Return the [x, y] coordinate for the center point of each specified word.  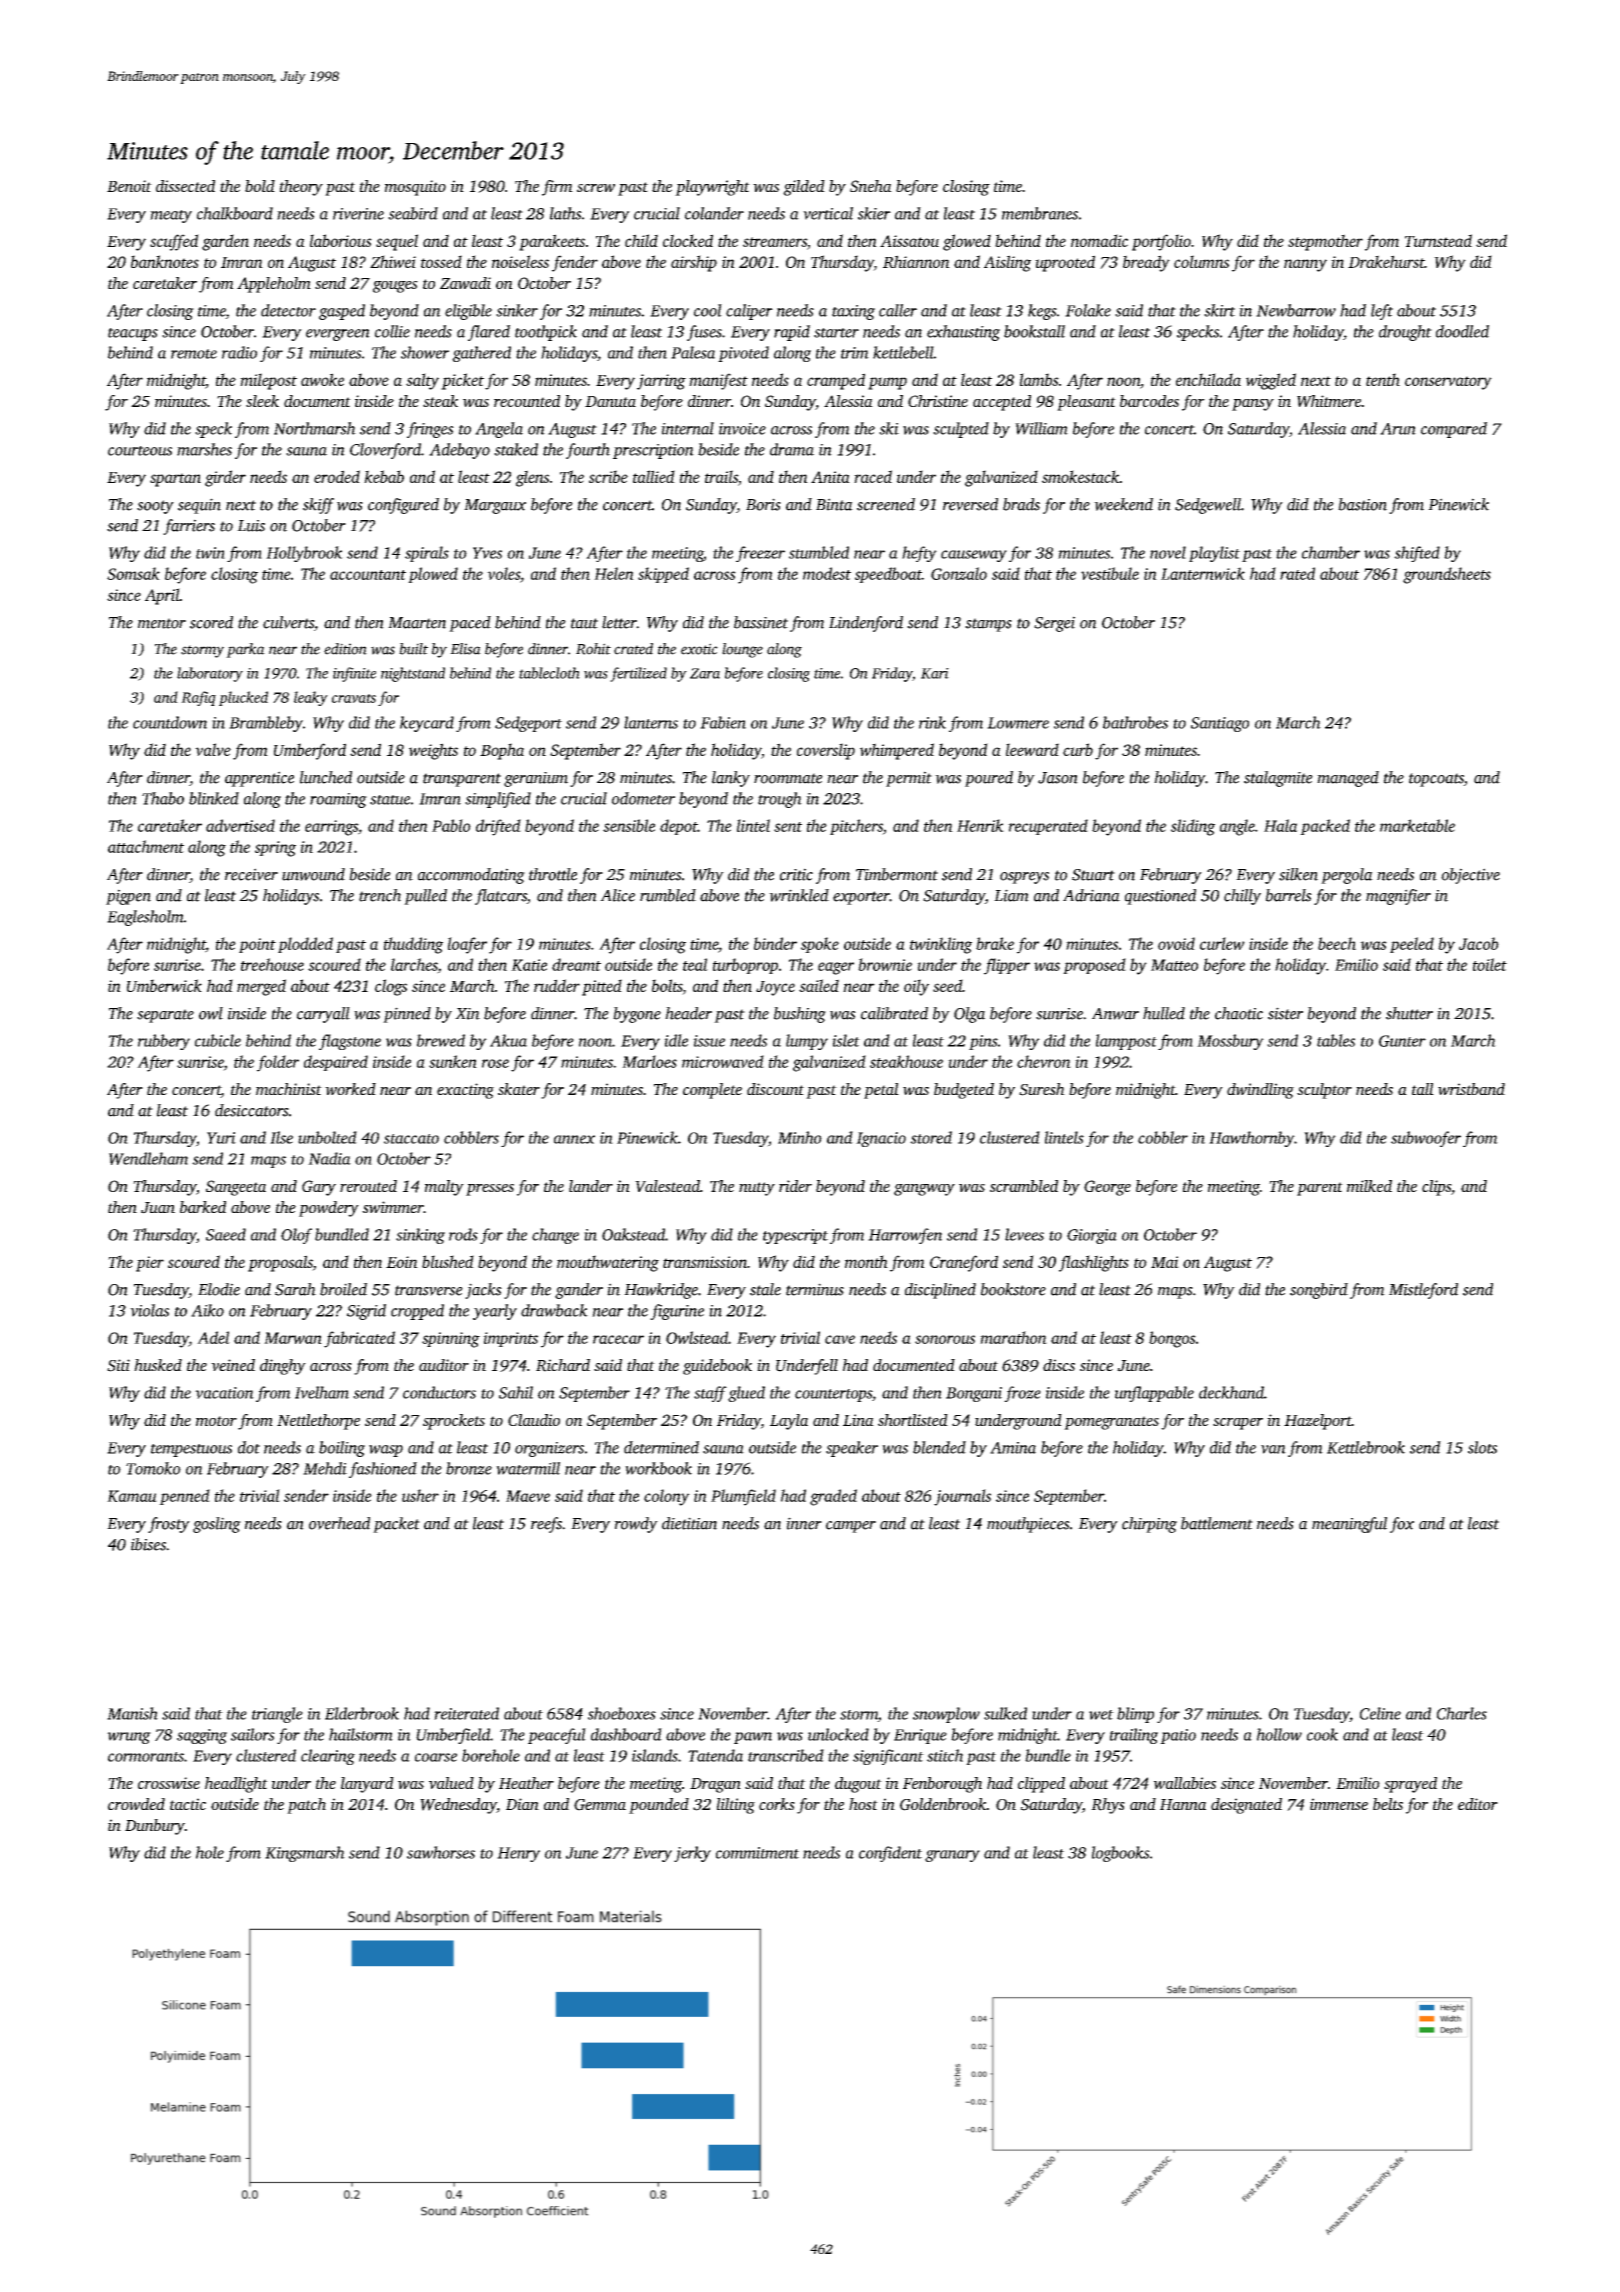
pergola [1347, 876]
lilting [736, 1806]
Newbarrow [1296, 310]
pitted [602, 987]
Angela [499, 430]
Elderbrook [362, 1713]
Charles [1462, 1713]
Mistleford [1423, 1291]
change [555, 1236]
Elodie [219, 1289]
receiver [251, 874]
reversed [970, 504]
